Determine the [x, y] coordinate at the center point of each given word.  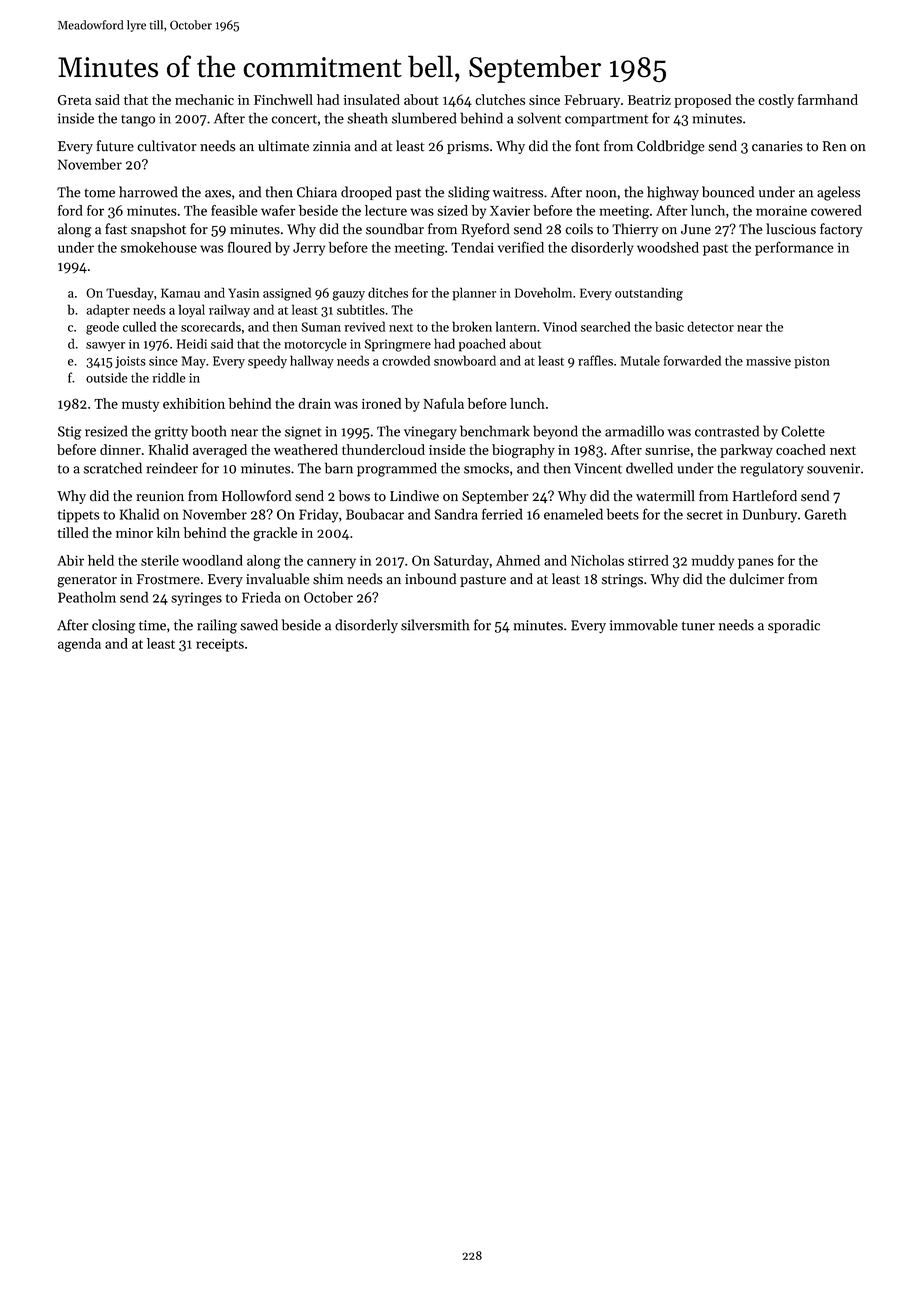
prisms [468, 147]
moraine [781, 211]
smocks [486, 468]
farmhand [828, 99]
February [592, 101]
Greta [74, 100]
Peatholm [87, 597]
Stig [70, 433]
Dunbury [770, 515]
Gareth [825, 514]
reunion [160, 496]
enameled [573, 514]
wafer [278, 210]
